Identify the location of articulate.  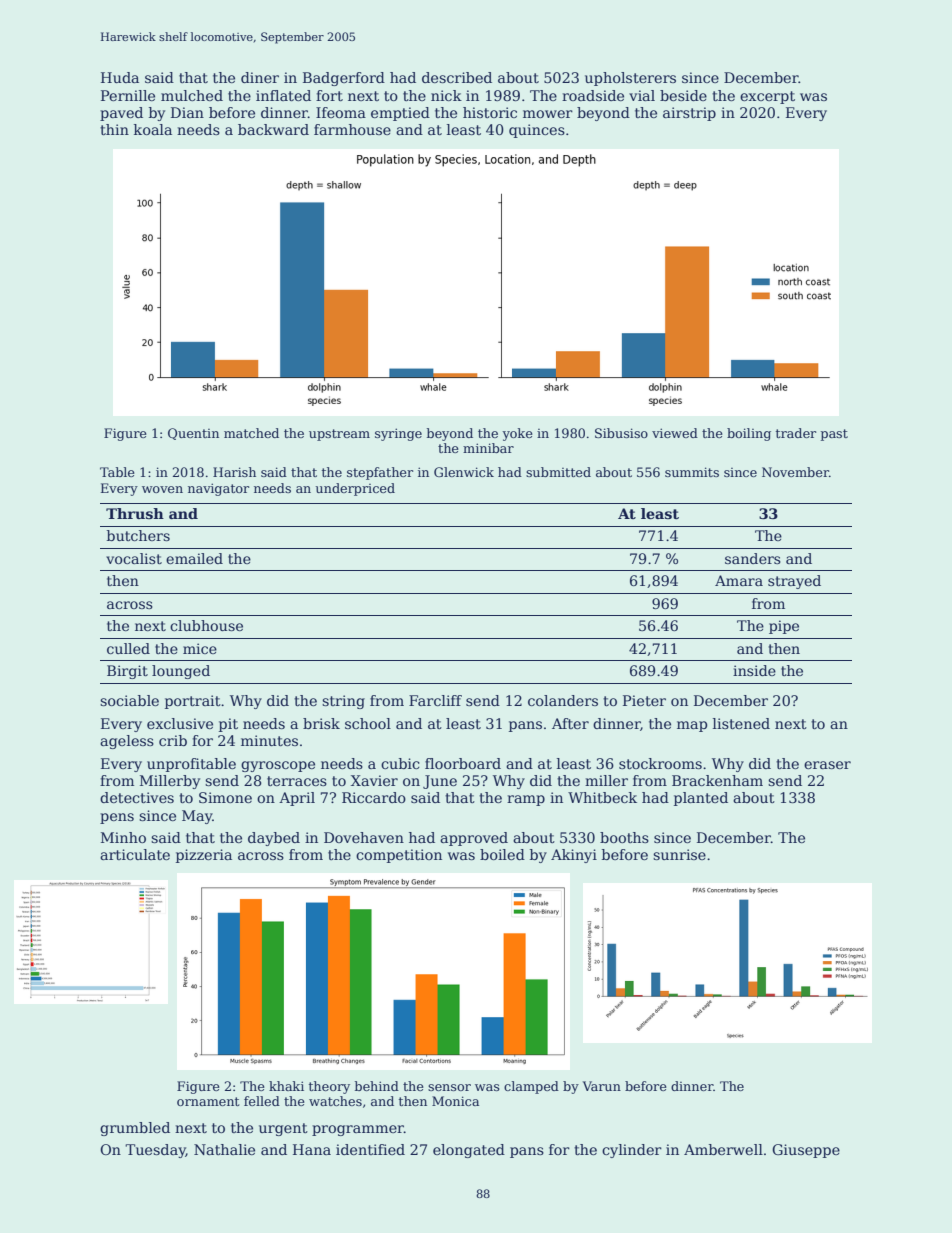
(135, 854).
